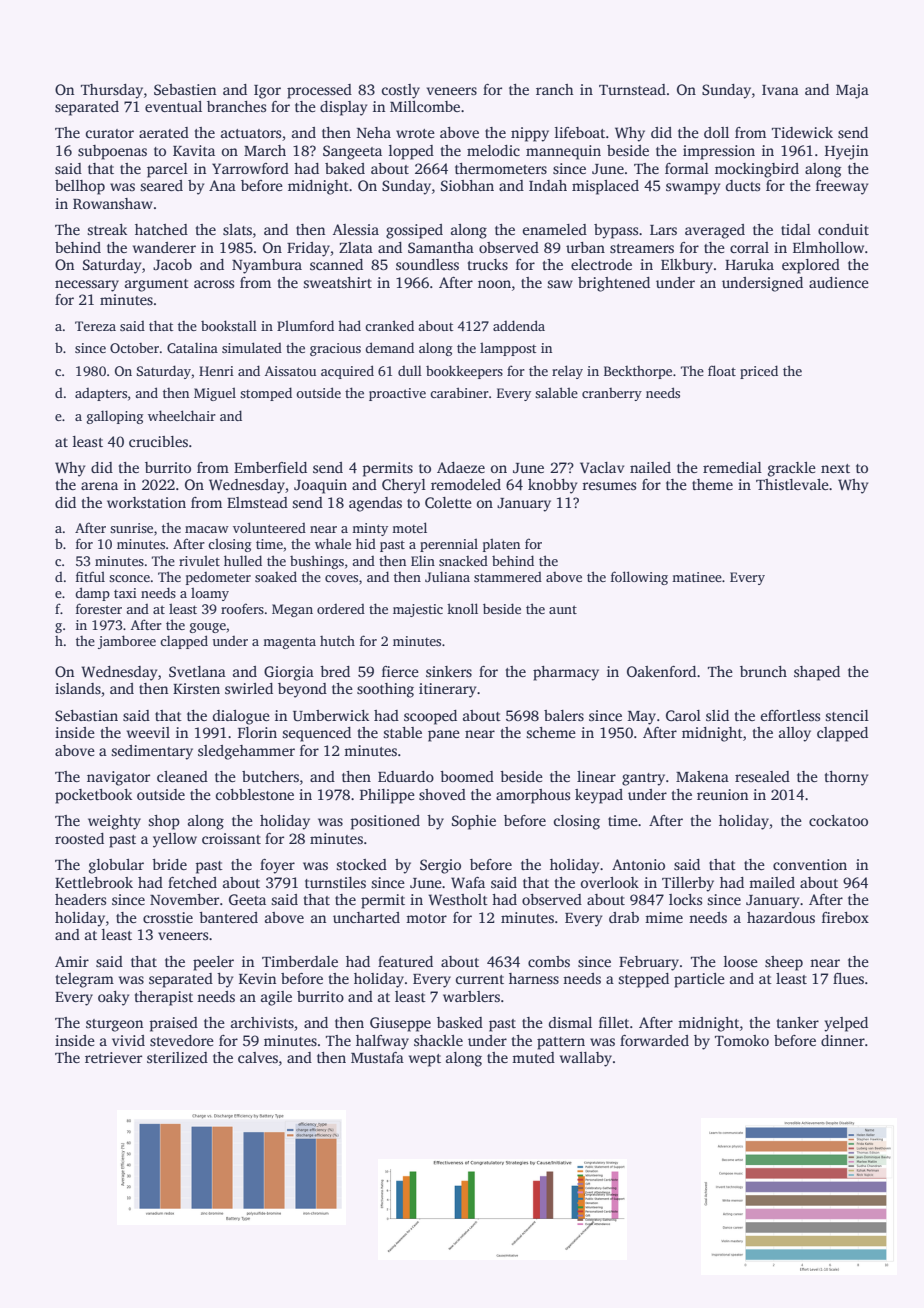  What do you see at coordinates (250, 168) in the document?
I see `Yarrowford` at bounding box center [250, 168].
